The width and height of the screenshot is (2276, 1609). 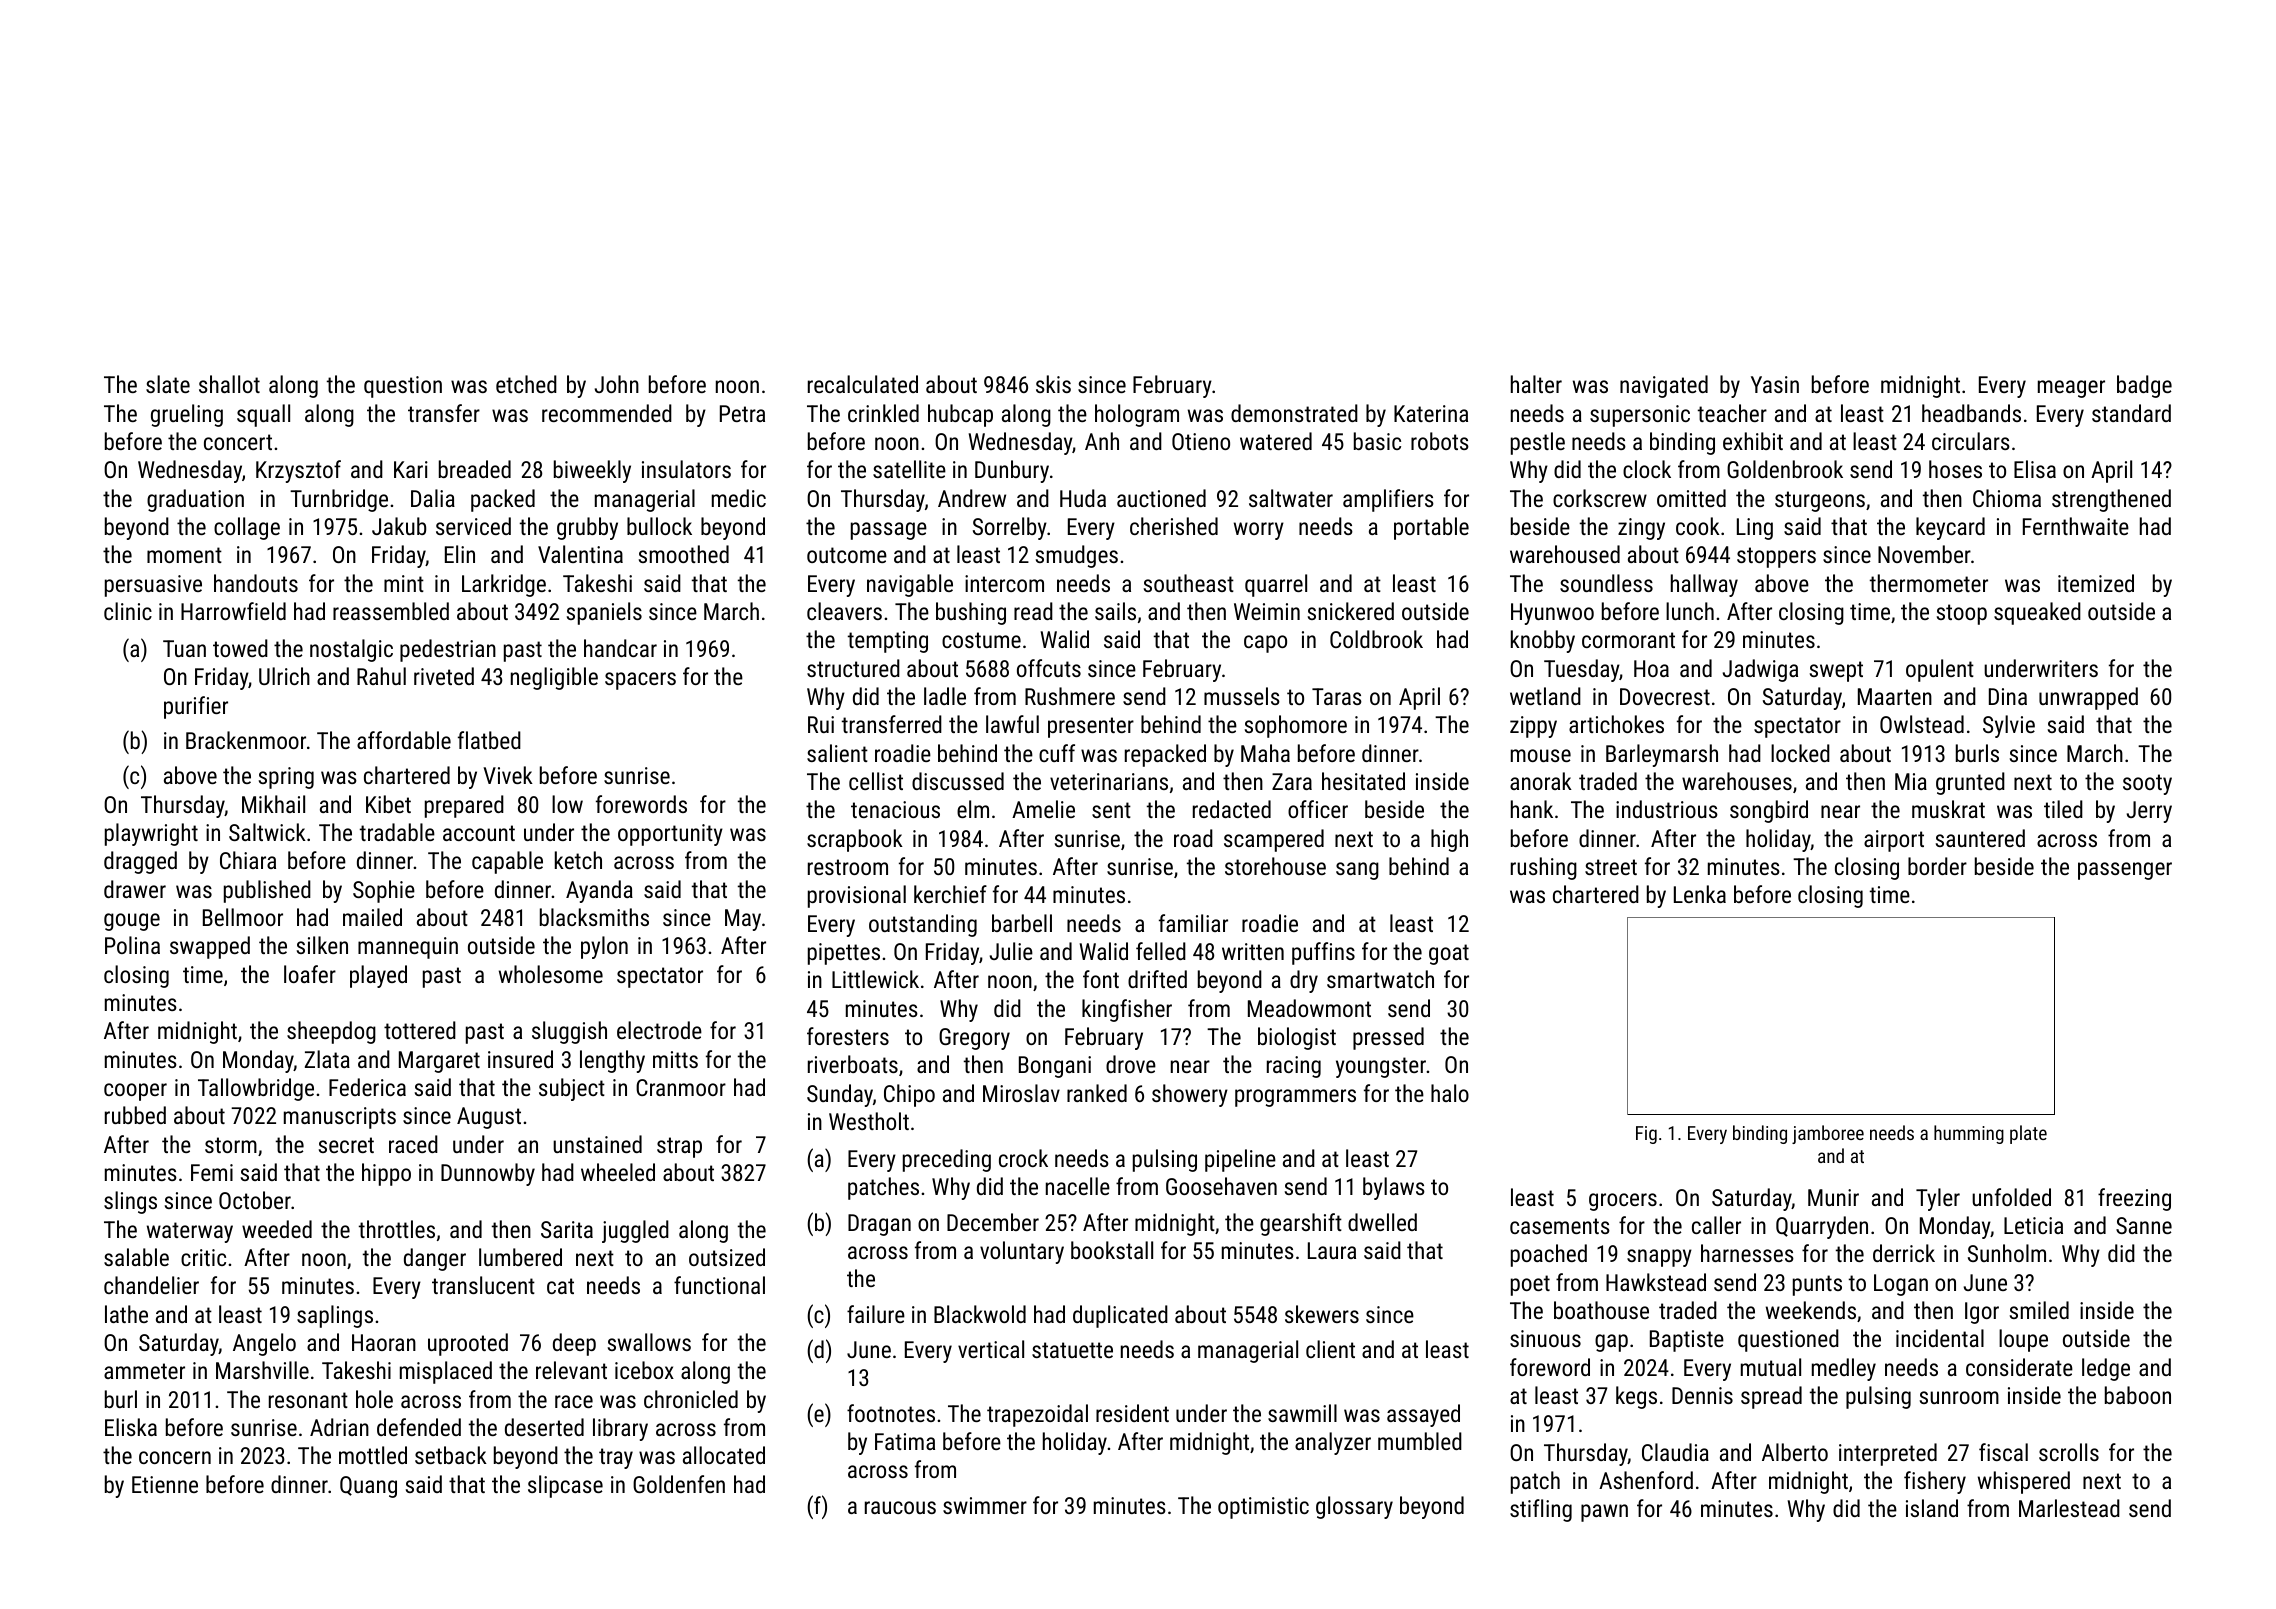 What do you see at coordinates (168, 384) in the screenshot?
I see `slate` at bounding box center [168, 384].
